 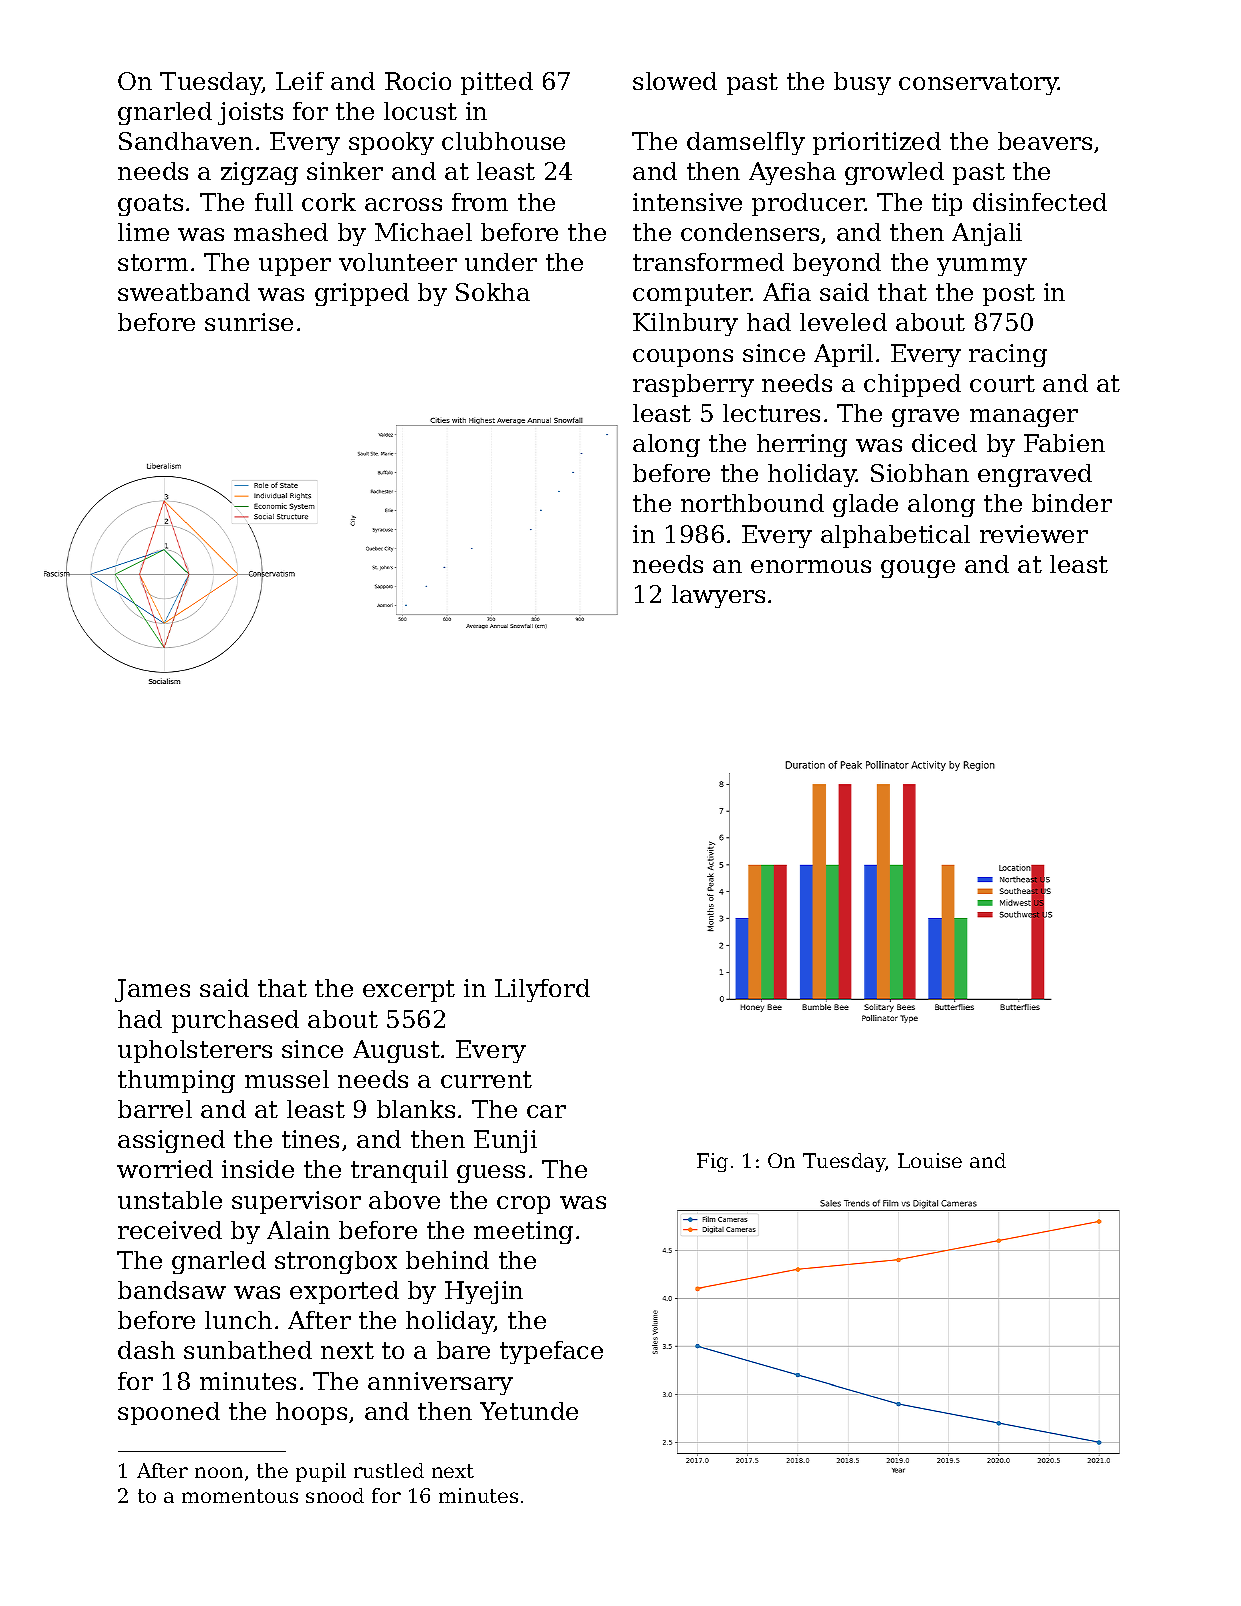 I want to click on Leif, so click(x=300, y=81).
